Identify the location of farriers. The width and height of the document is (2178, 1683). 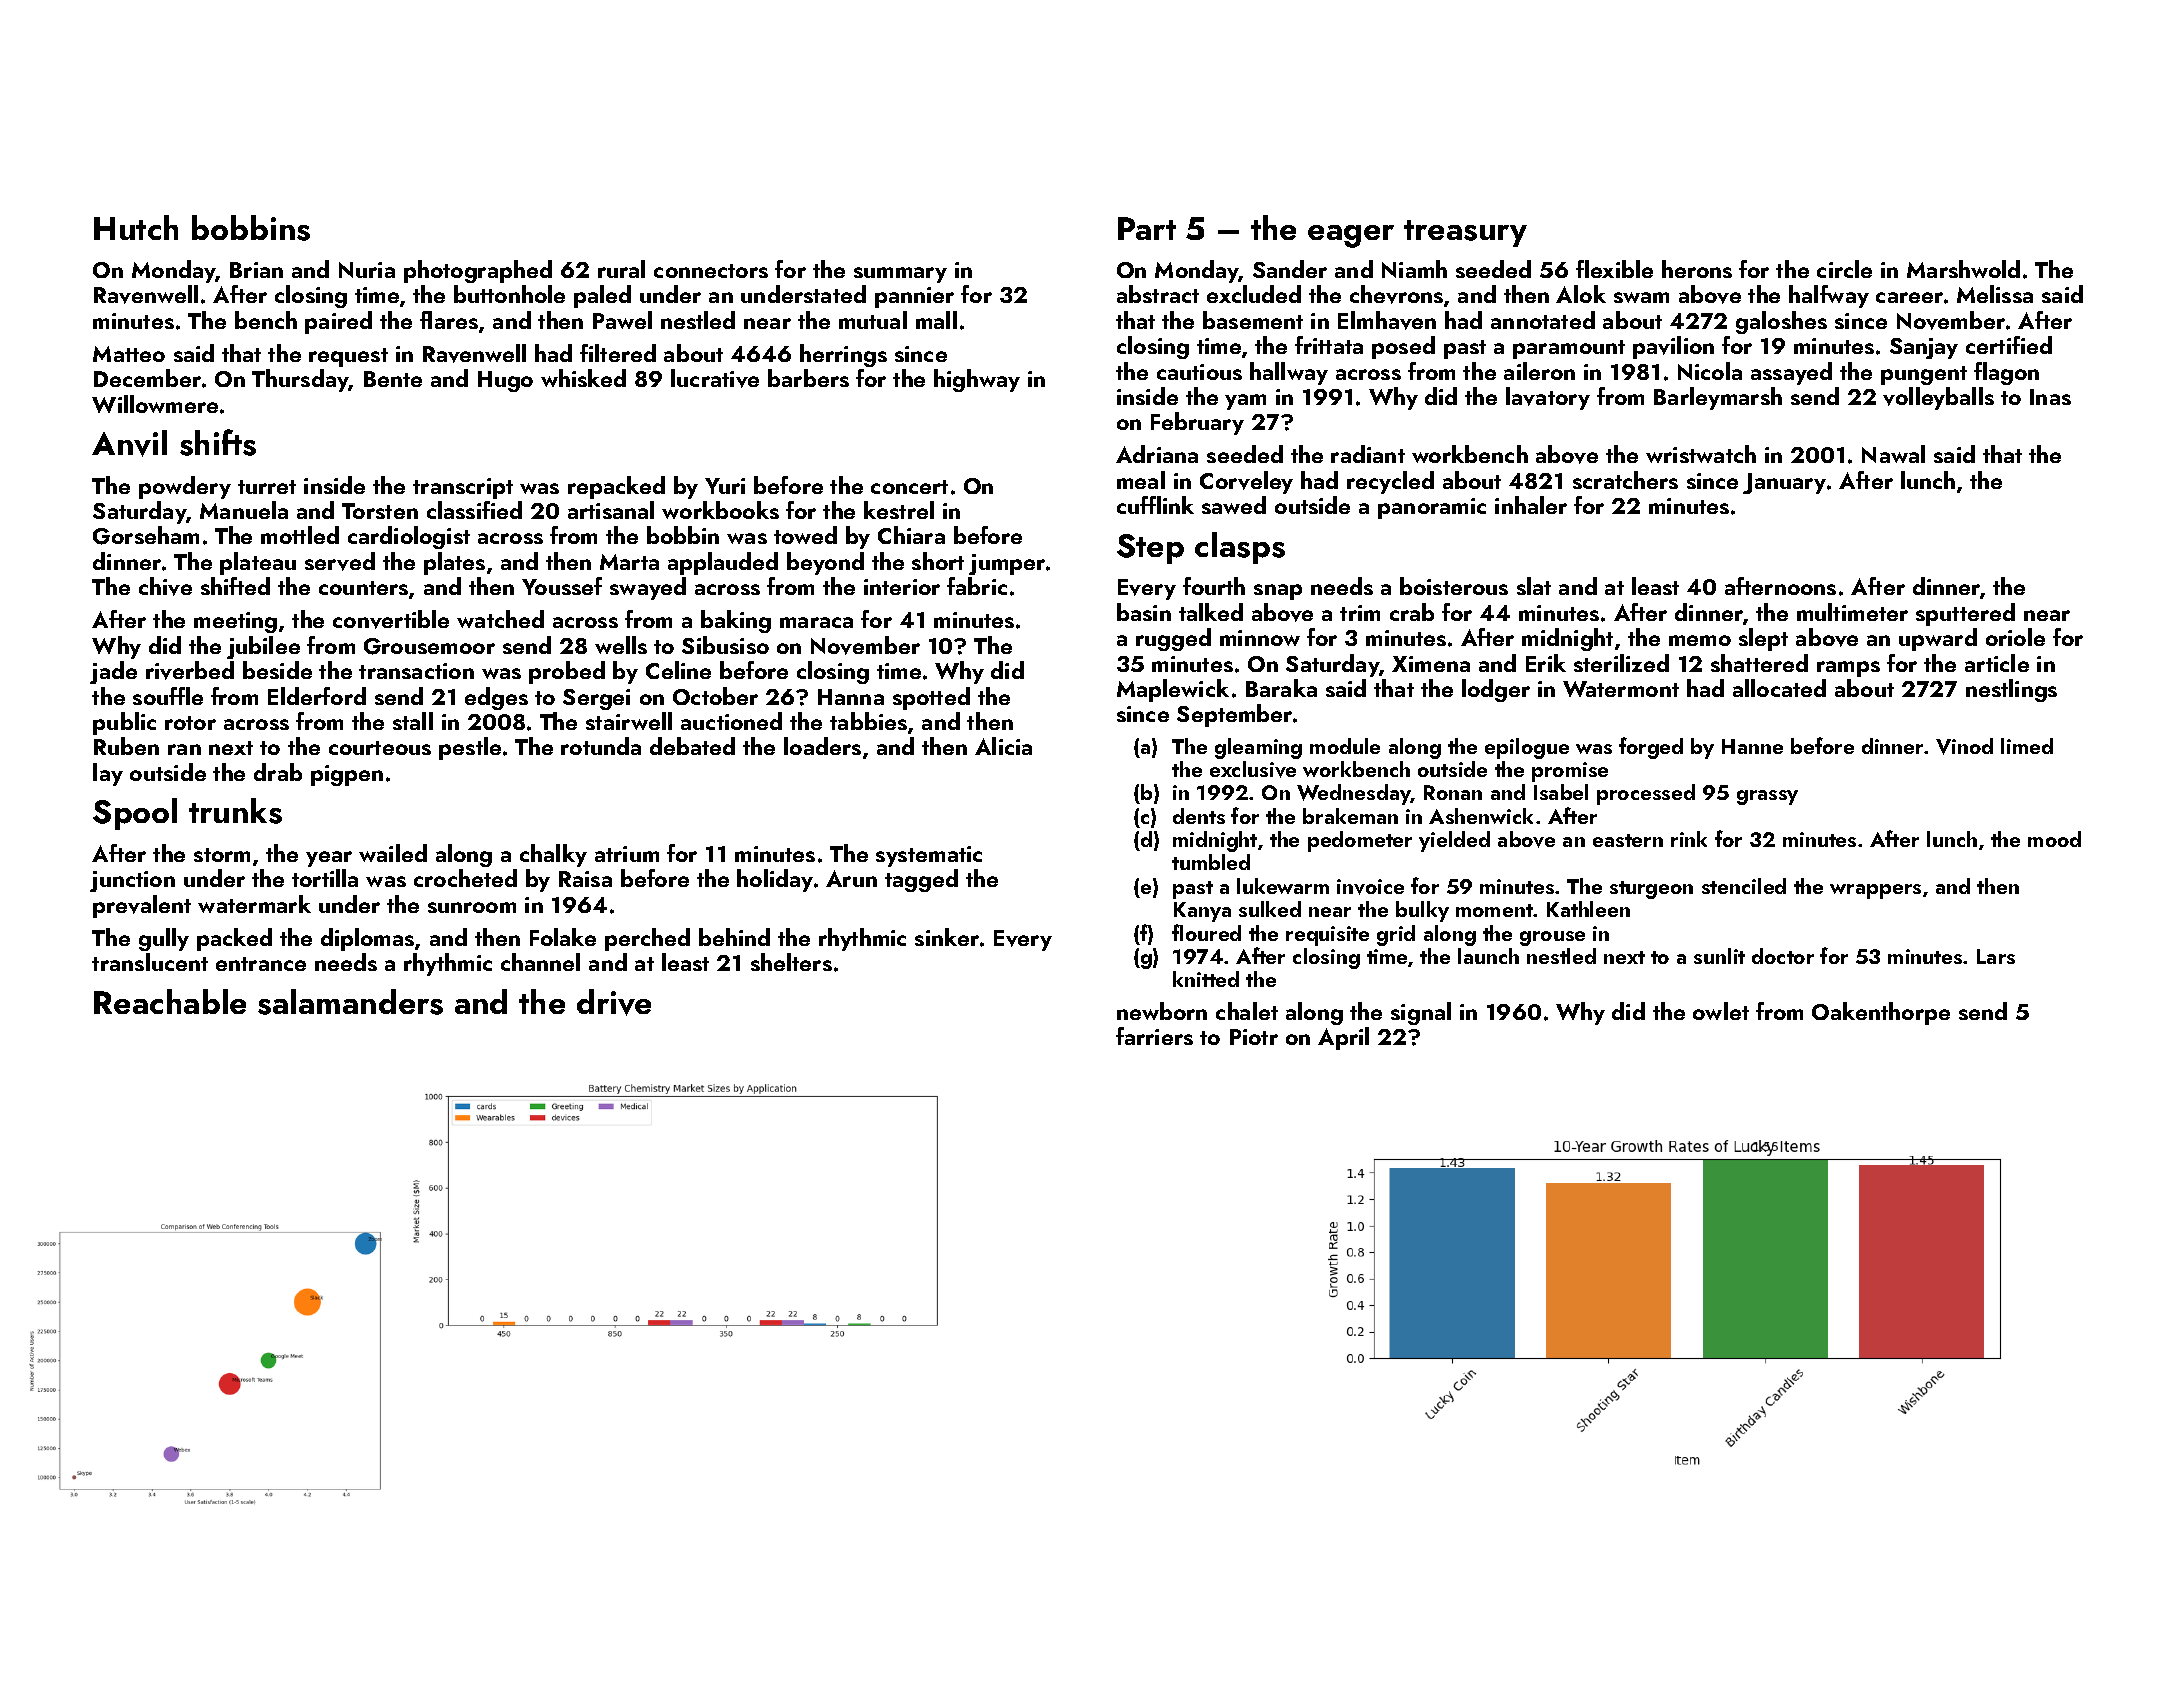
(1154, 1036).
